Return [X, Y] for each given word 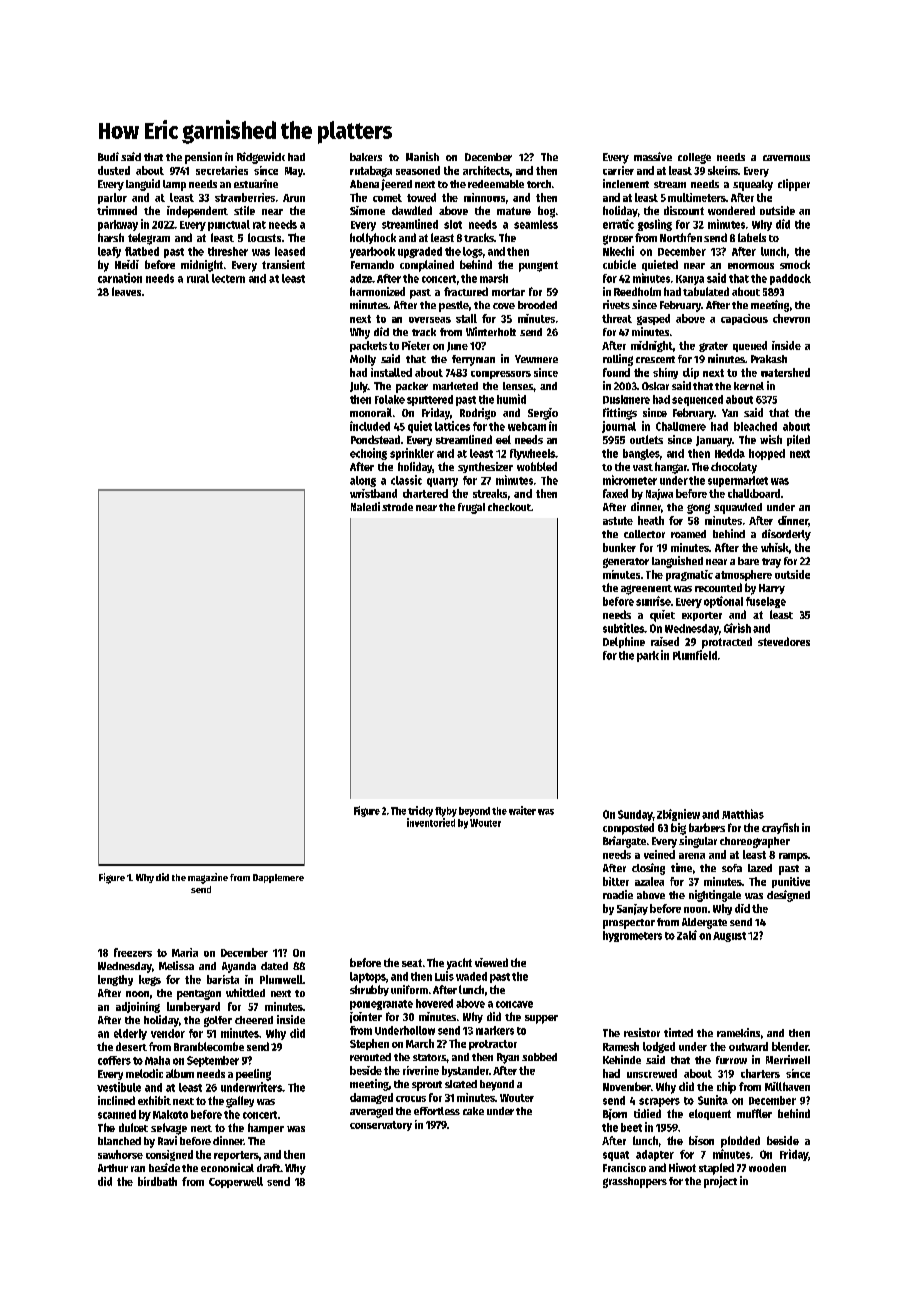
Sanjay [632, 909]
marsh [494, 278]
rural [198, 278]
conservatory [381, 1126]
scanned [117, 1114]
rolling [618, 360]
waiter [522, 810]
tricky [420, 811]
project [720, 1182]
